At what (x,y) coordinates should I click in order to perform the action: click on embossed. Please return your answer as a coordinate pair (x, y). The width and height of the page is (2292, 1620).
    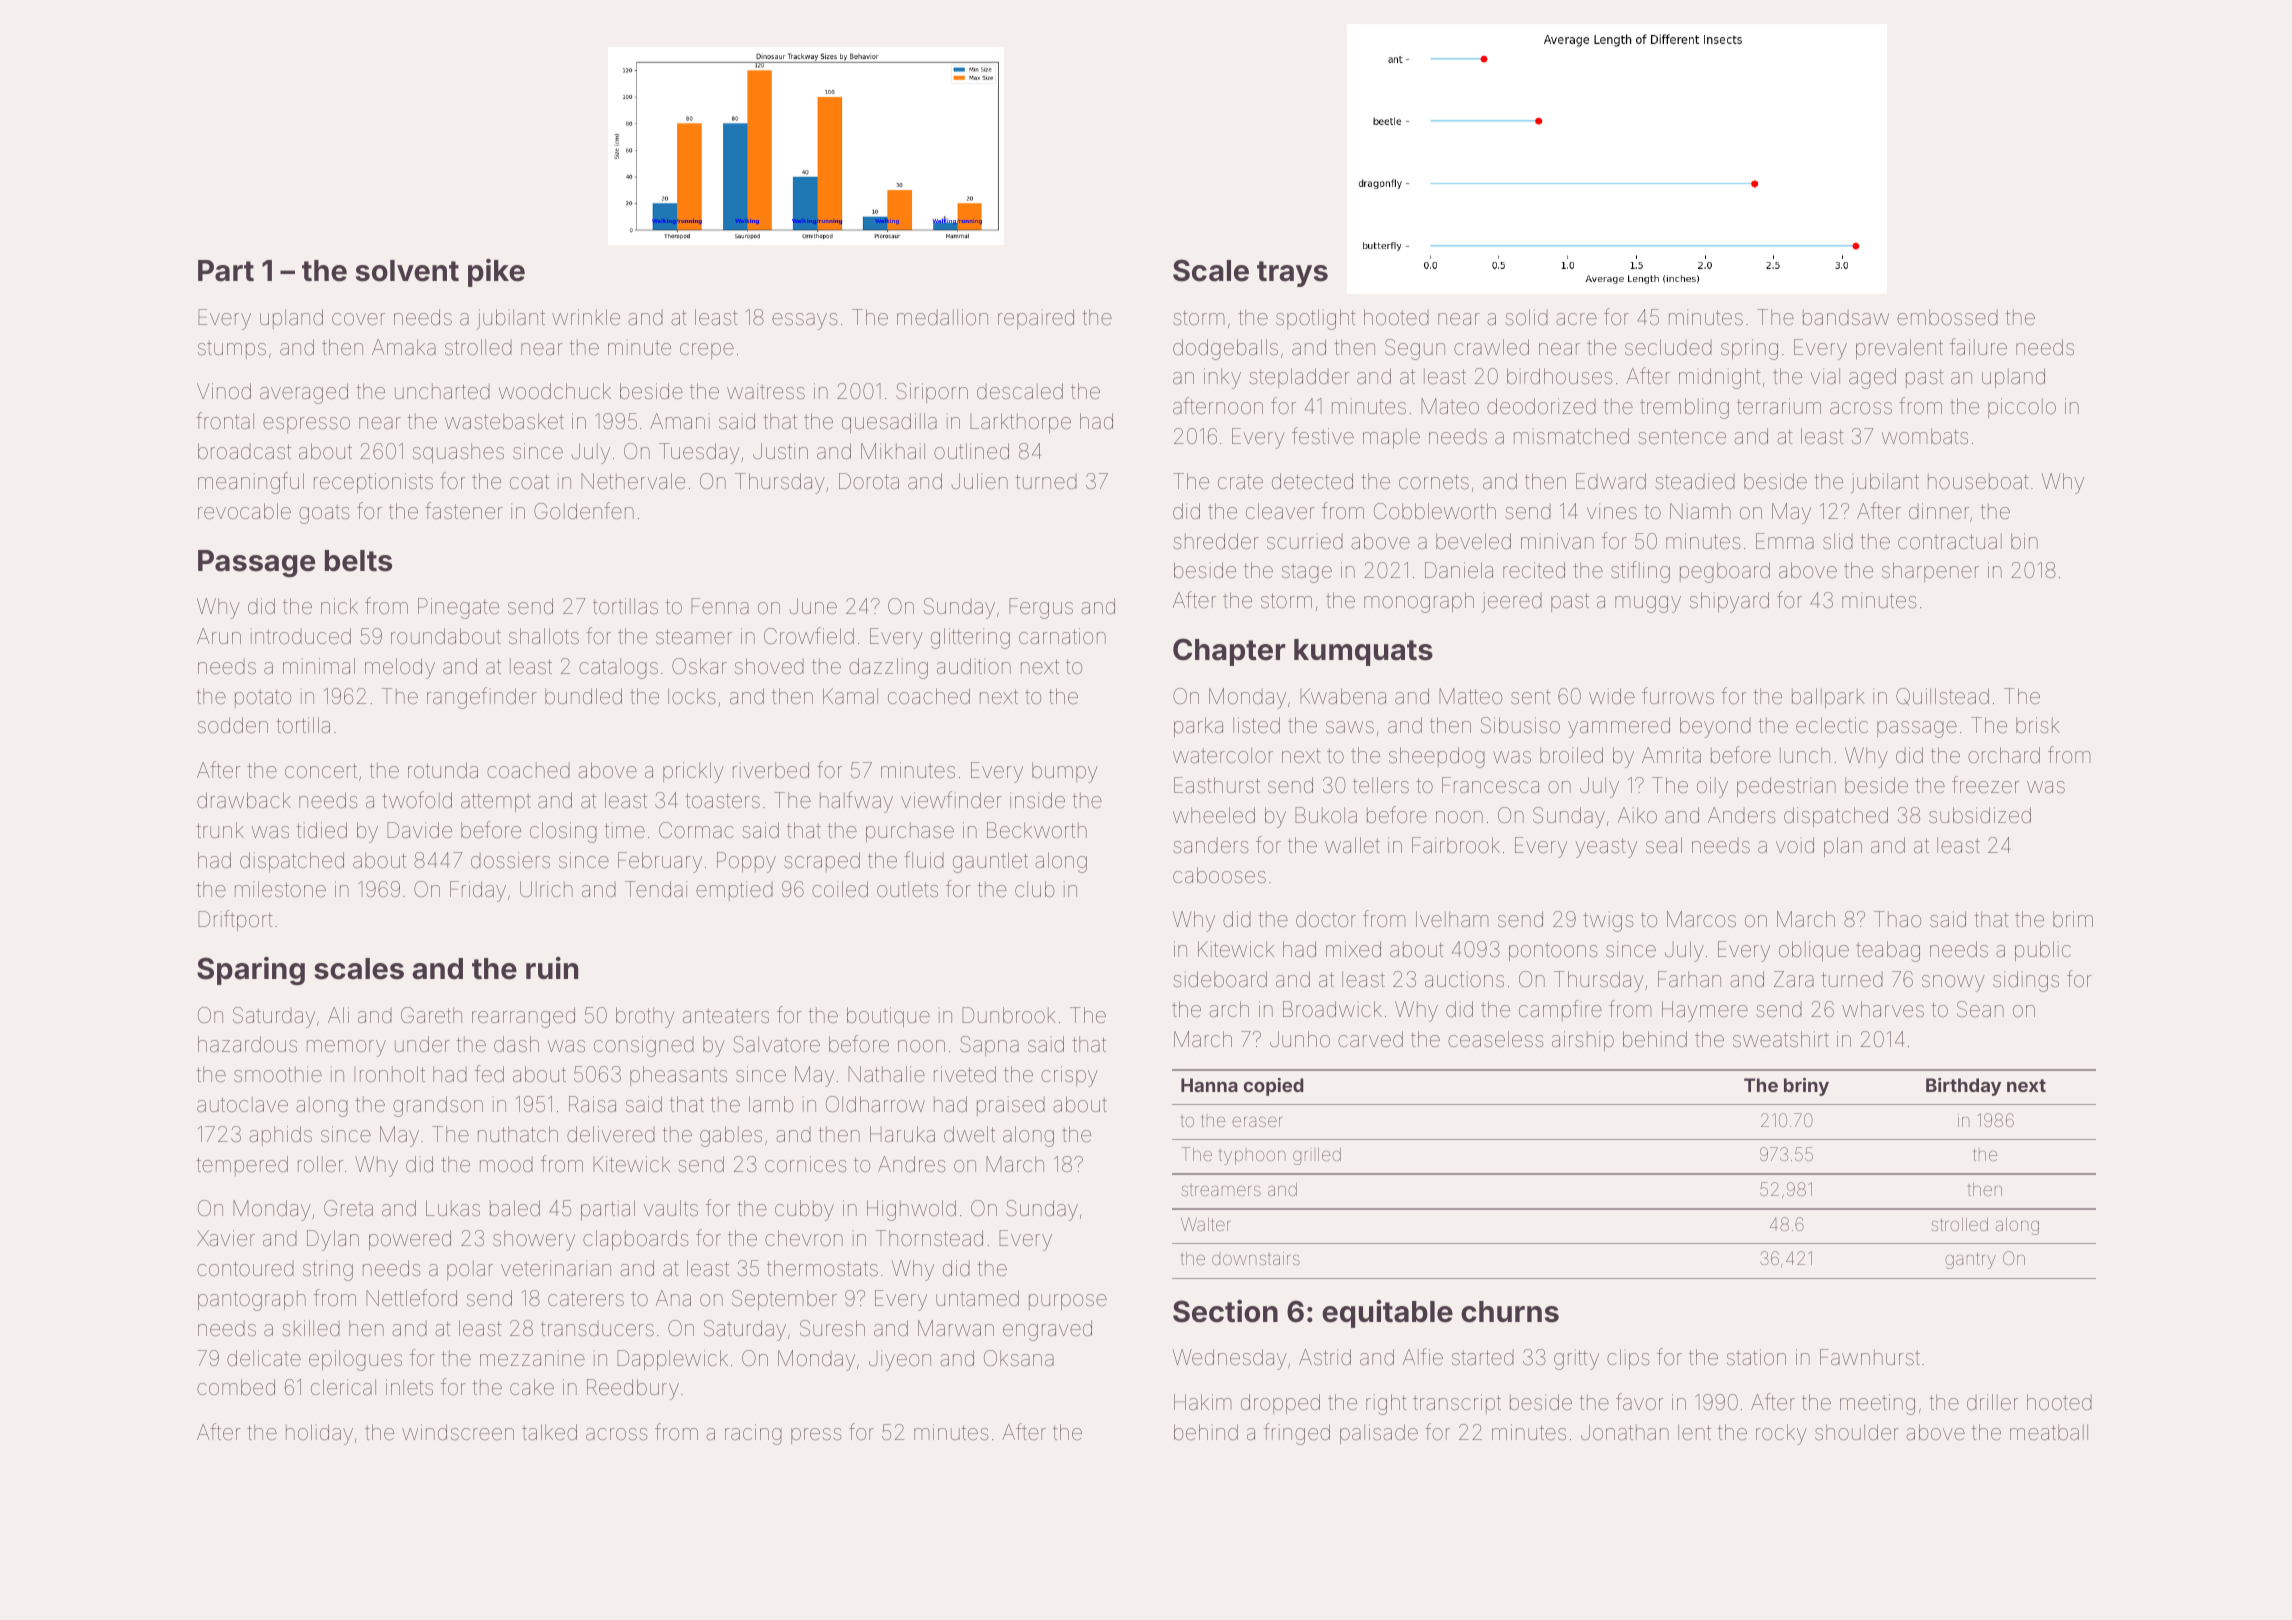
    Looking at the image, I should click on (1947, 317).
